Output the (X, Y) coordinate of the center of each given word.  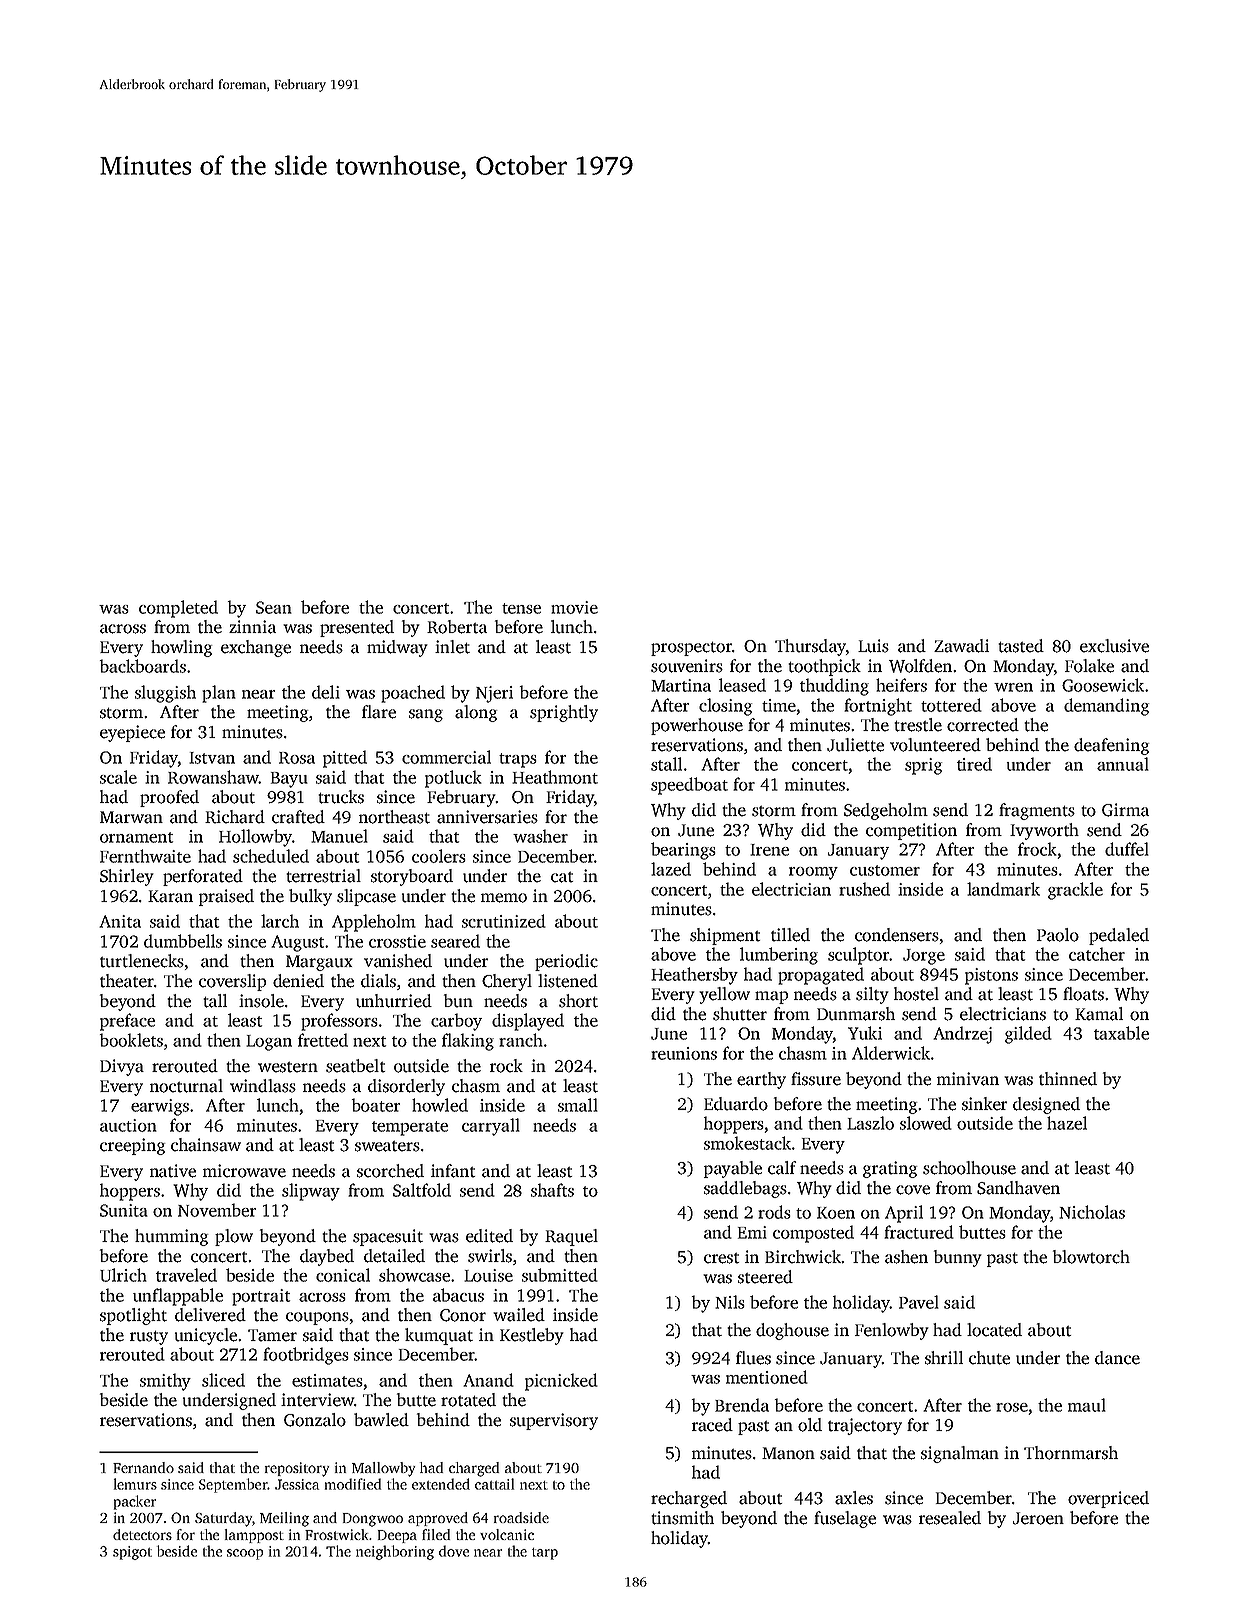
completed (178, 609)
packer (135, 1502)
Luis (873, 646)
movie (574, 607)
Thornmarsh (1071, 1453)
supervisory (554, 1421)
